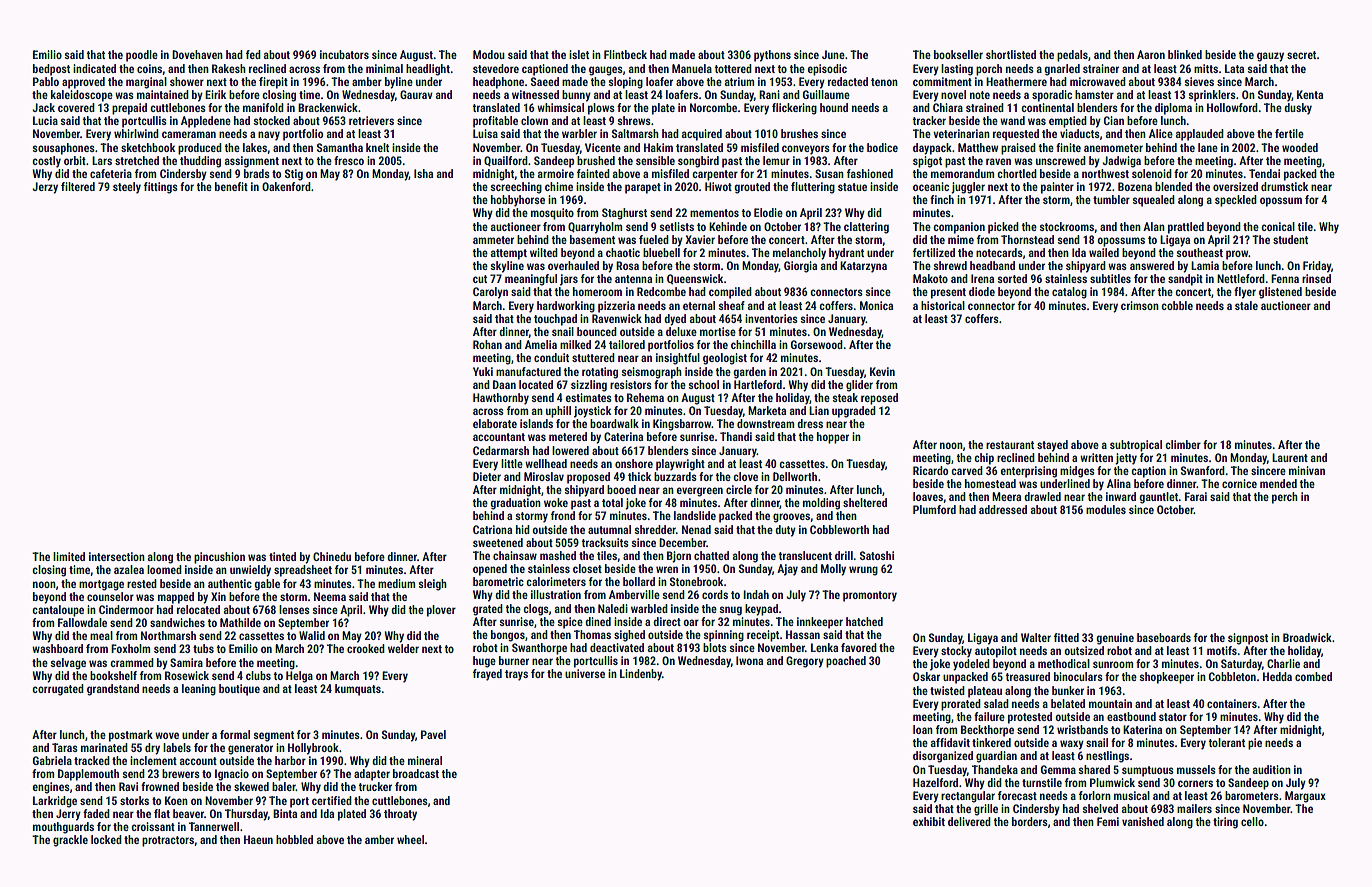 The height and width of the screenshot is (887, 1372). Describe the element at coordinates (800, 267) in the screenshot. I see `Giorgia` at that location.
